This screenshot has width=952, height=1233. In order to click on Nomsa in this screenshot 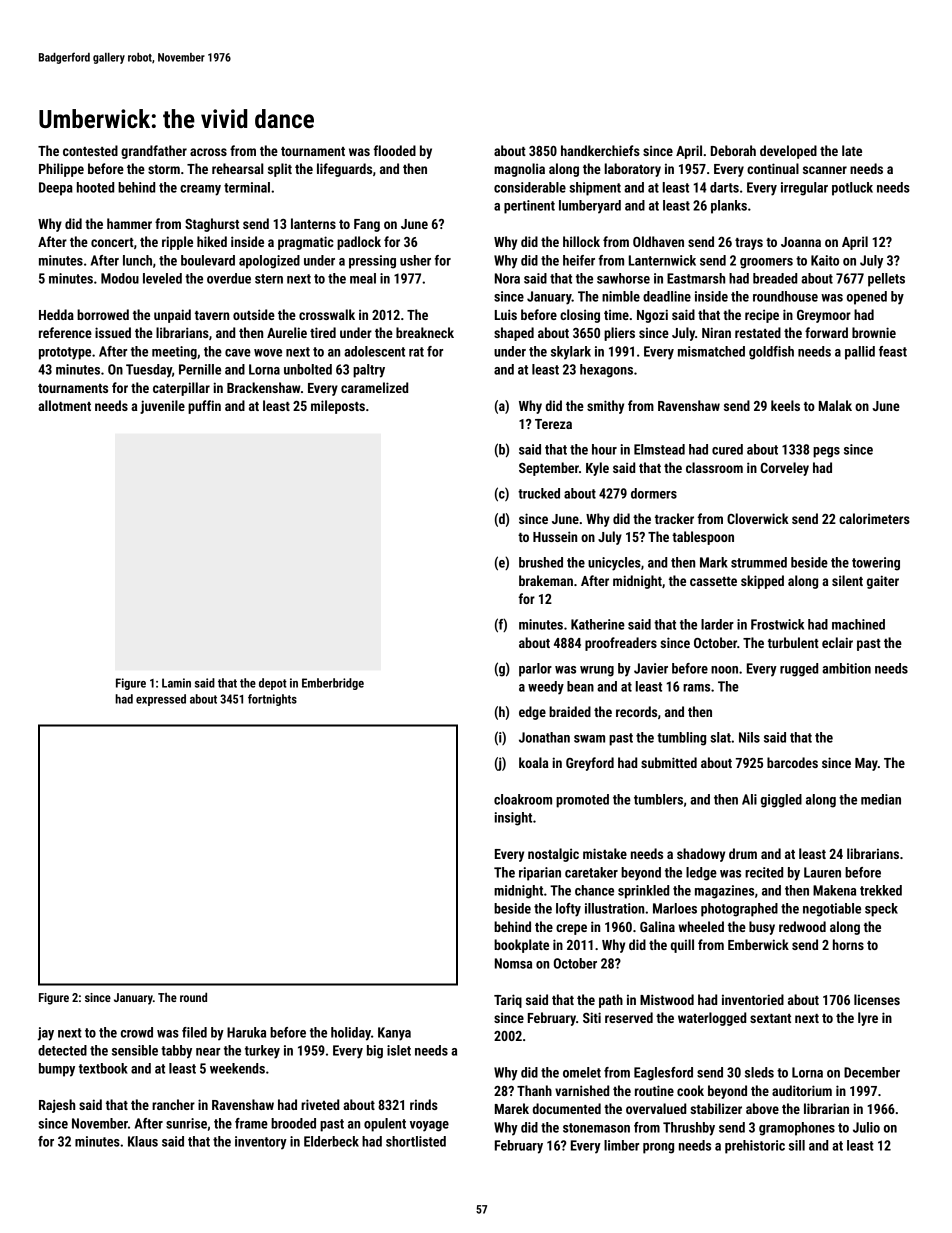, I will do `click(513, 963)`.
